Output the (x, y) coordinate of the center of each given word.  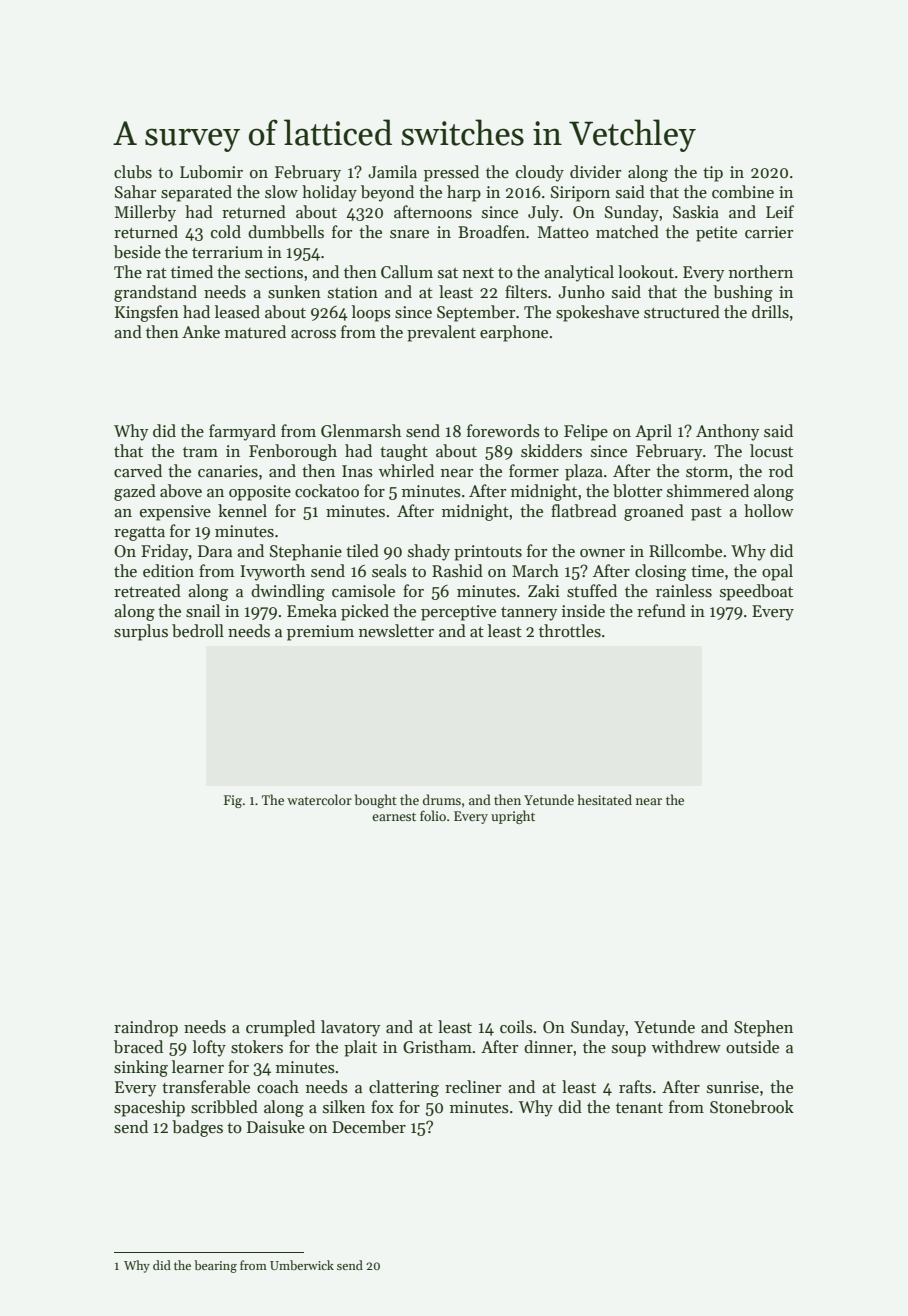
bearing (215, 1266)
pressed (451, 173)
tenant (639, 1108)
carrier (769, 232)
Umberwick (302, 1265)
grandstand (155, 293)
